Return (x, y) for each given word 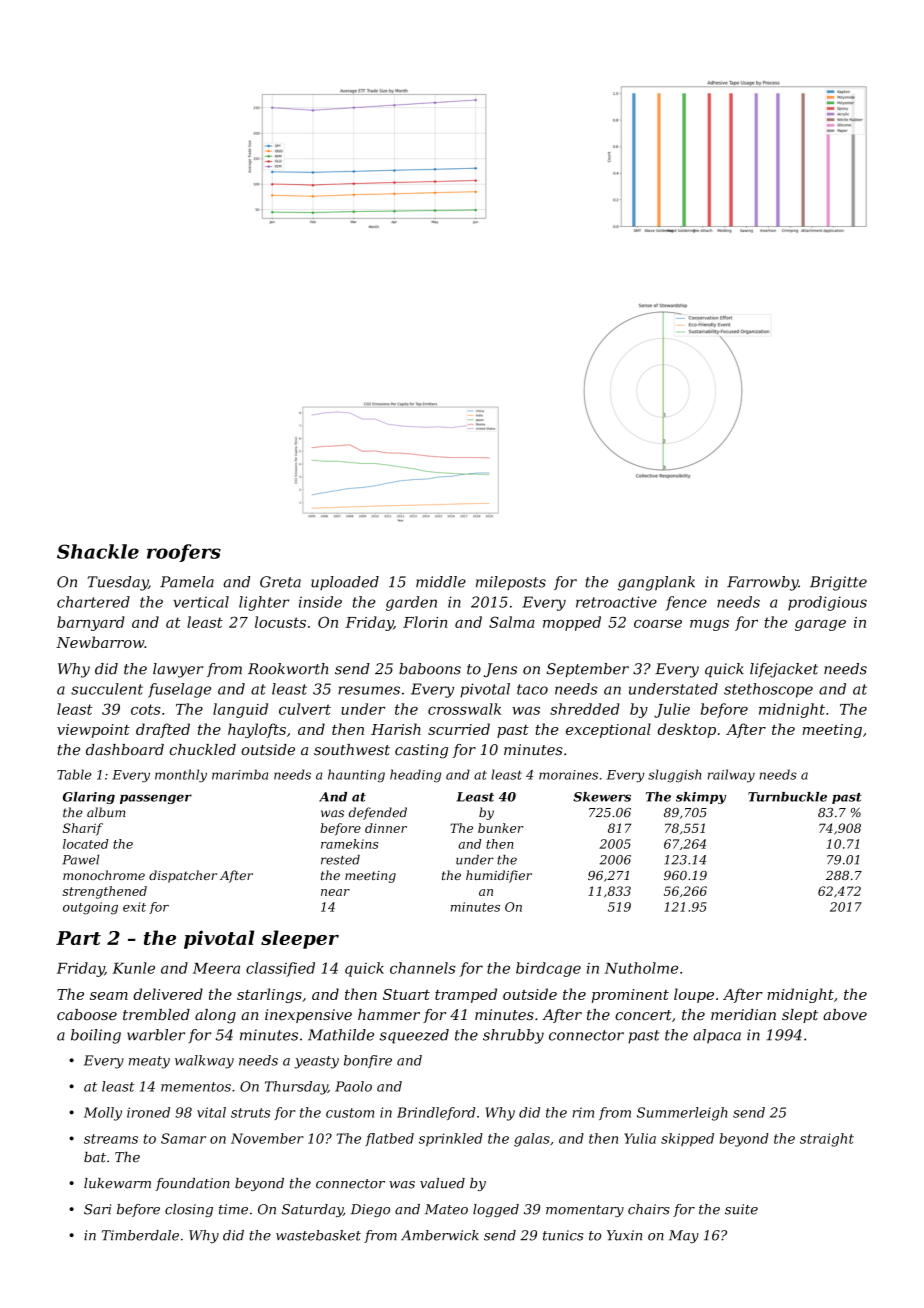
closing (189, 1210)
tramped (466, 995)
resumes (369, 690)
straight (827, 1140)
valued (442, 1183)
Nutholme (641, 968)
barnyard (91, 623)
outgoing (90, 908)
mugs (709, 625)
